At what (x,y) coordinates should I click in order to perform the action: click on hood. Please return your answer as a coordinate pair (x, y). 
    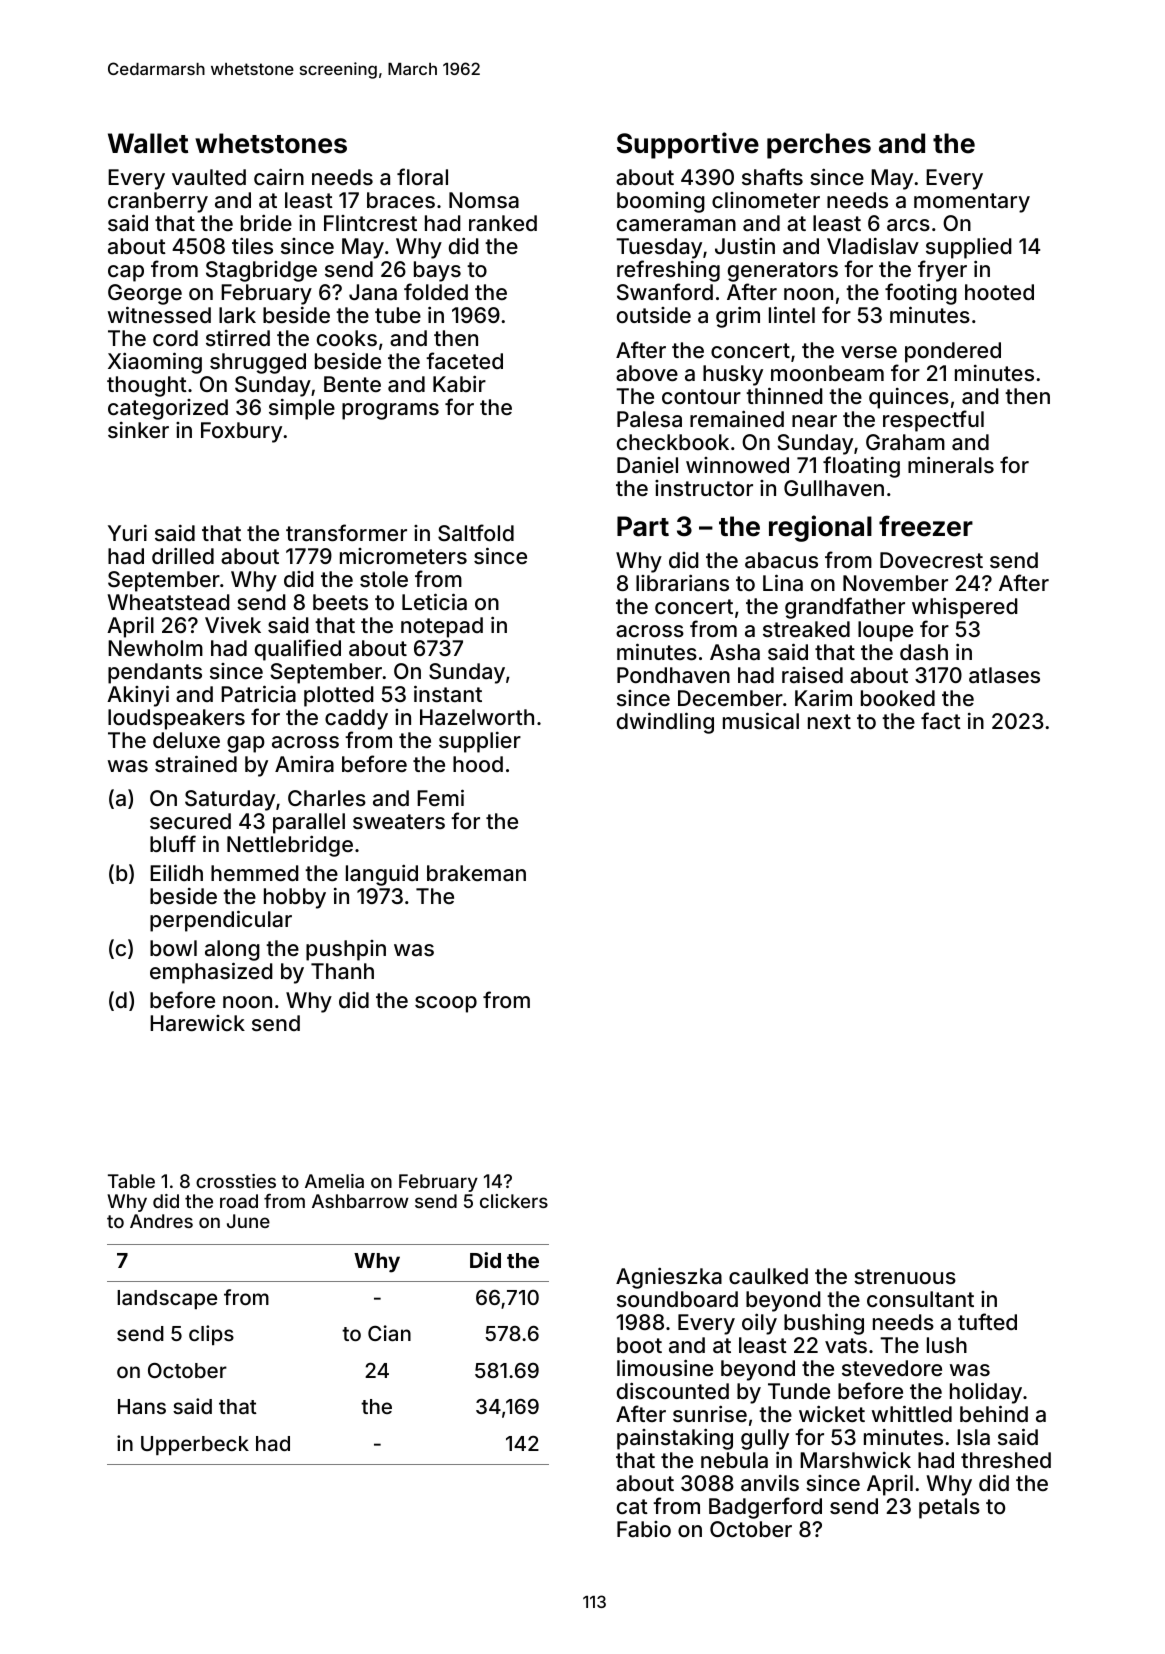
    Looking at the image, I should click on (478, 764).
